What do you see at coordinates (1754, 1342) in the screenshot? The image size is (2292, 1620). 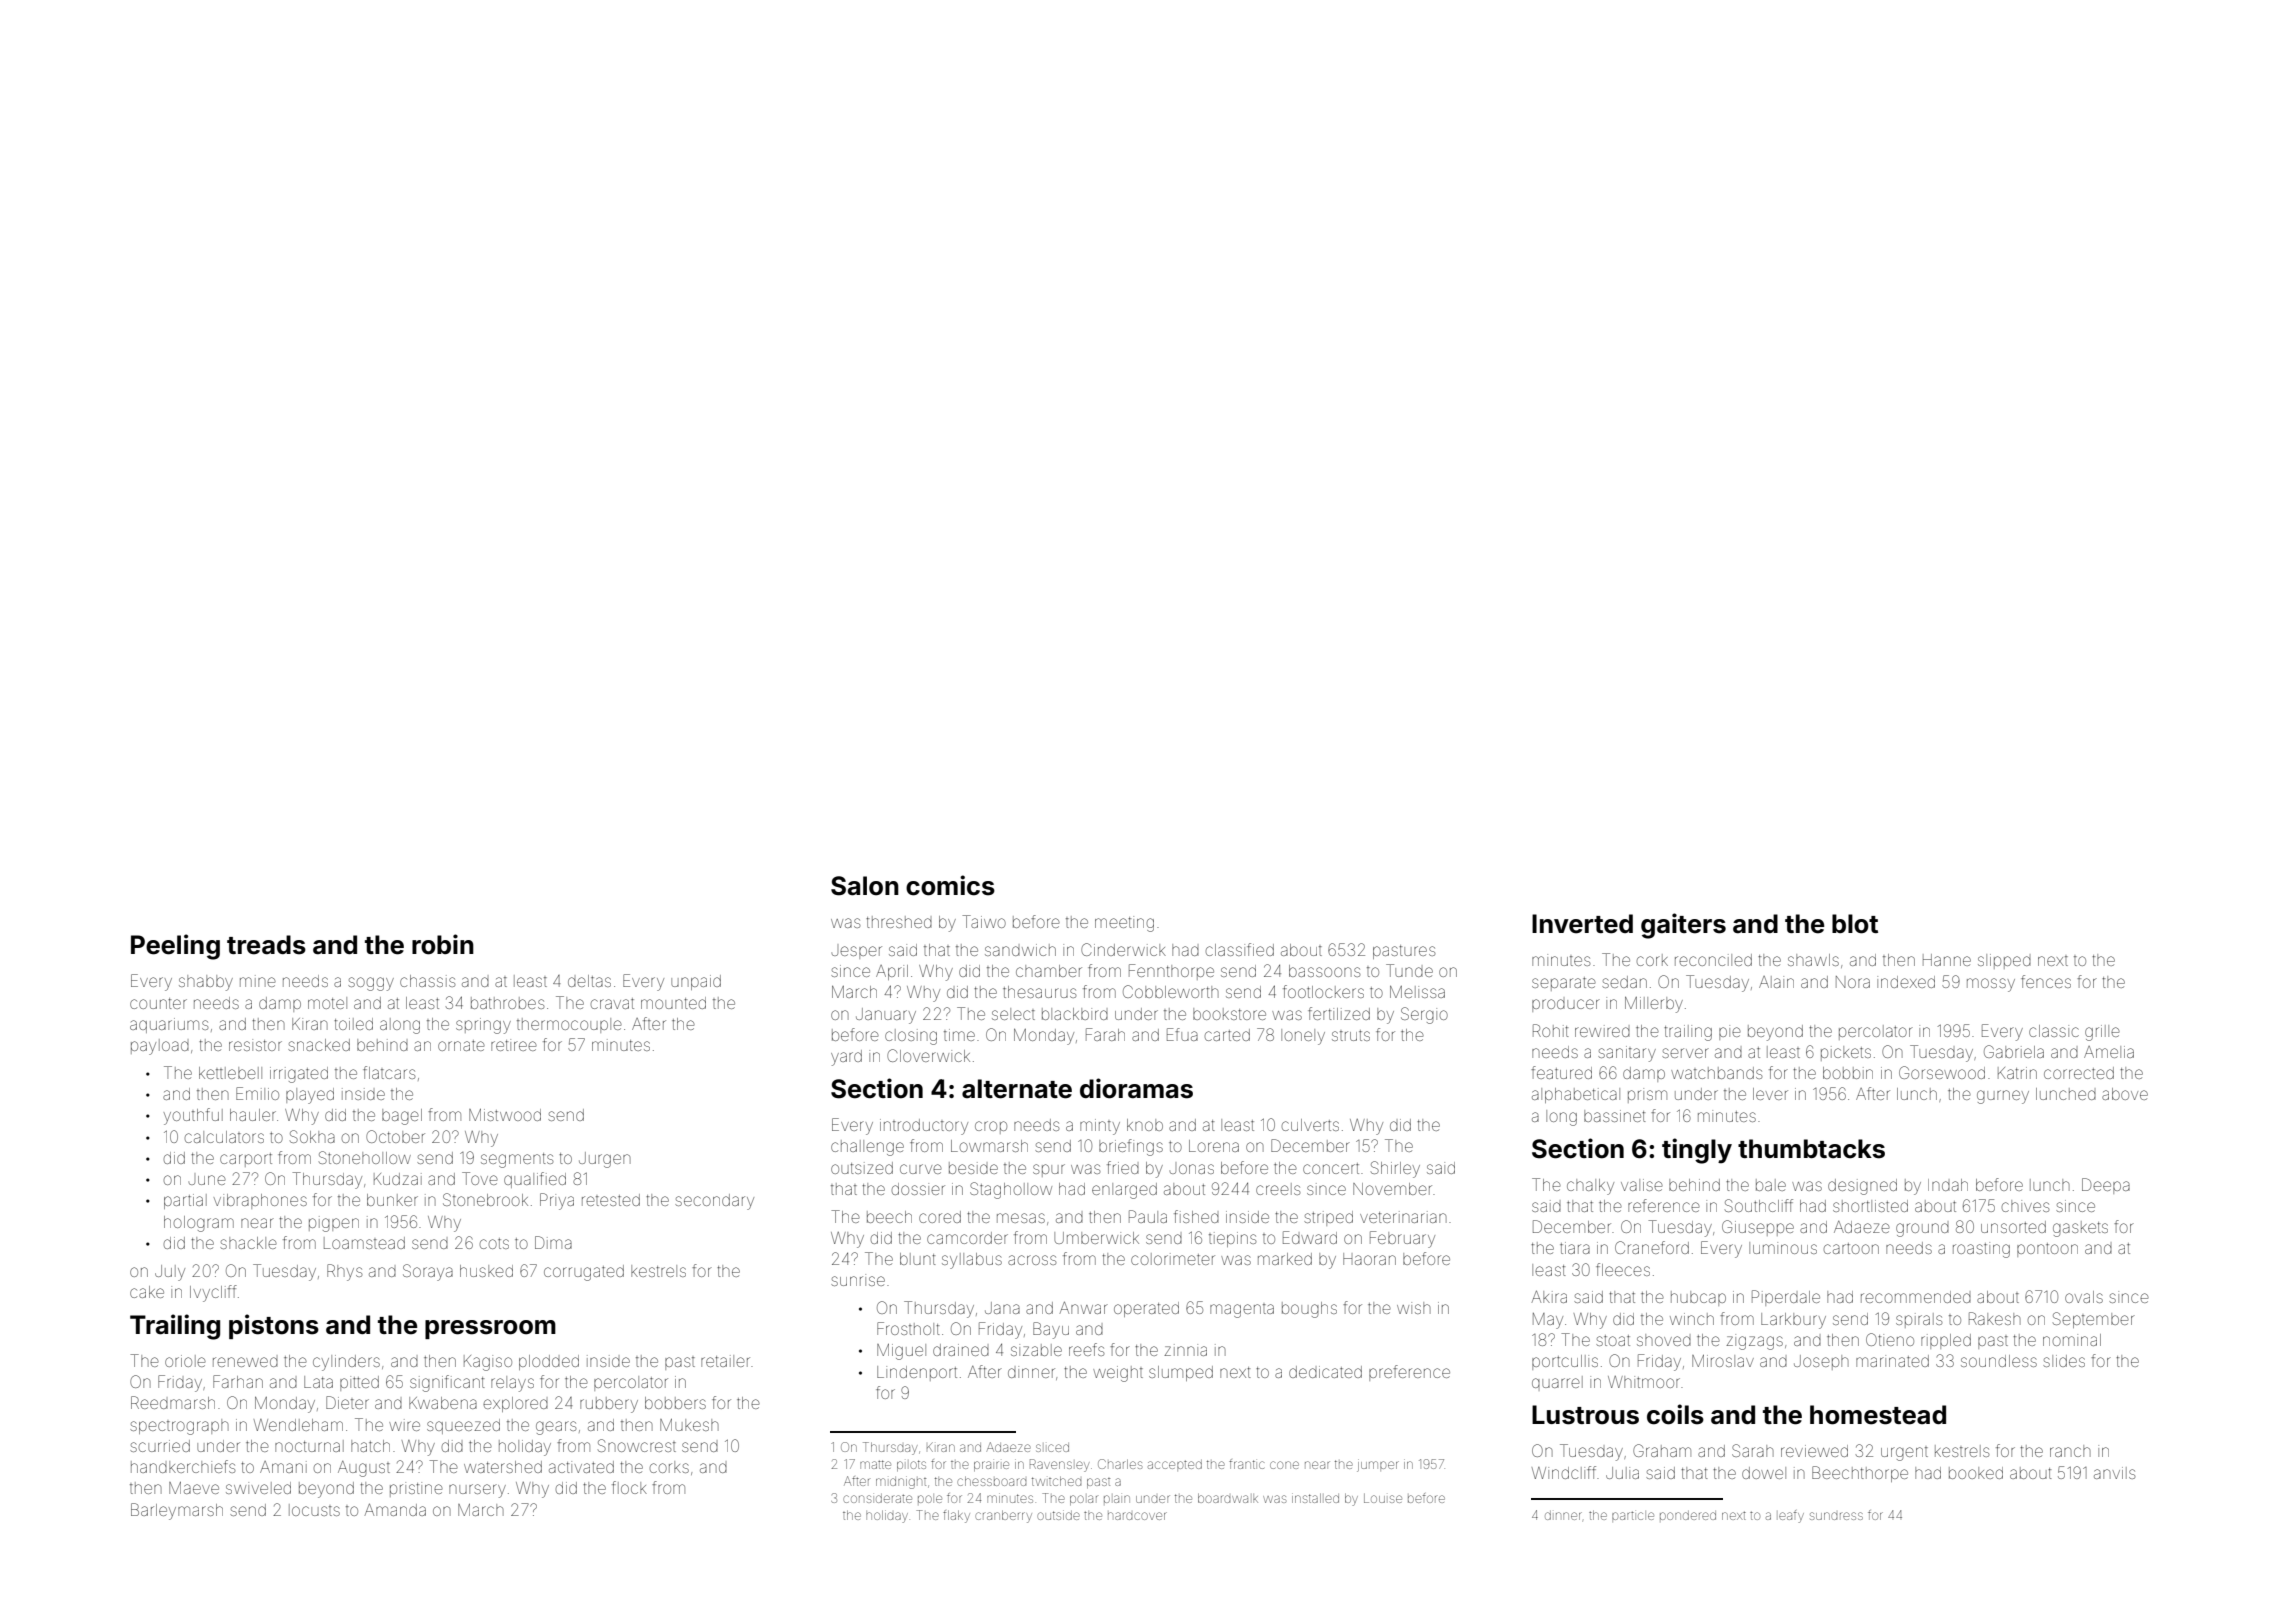 I see `zigzags` at bounding box center [1754, 1342].
